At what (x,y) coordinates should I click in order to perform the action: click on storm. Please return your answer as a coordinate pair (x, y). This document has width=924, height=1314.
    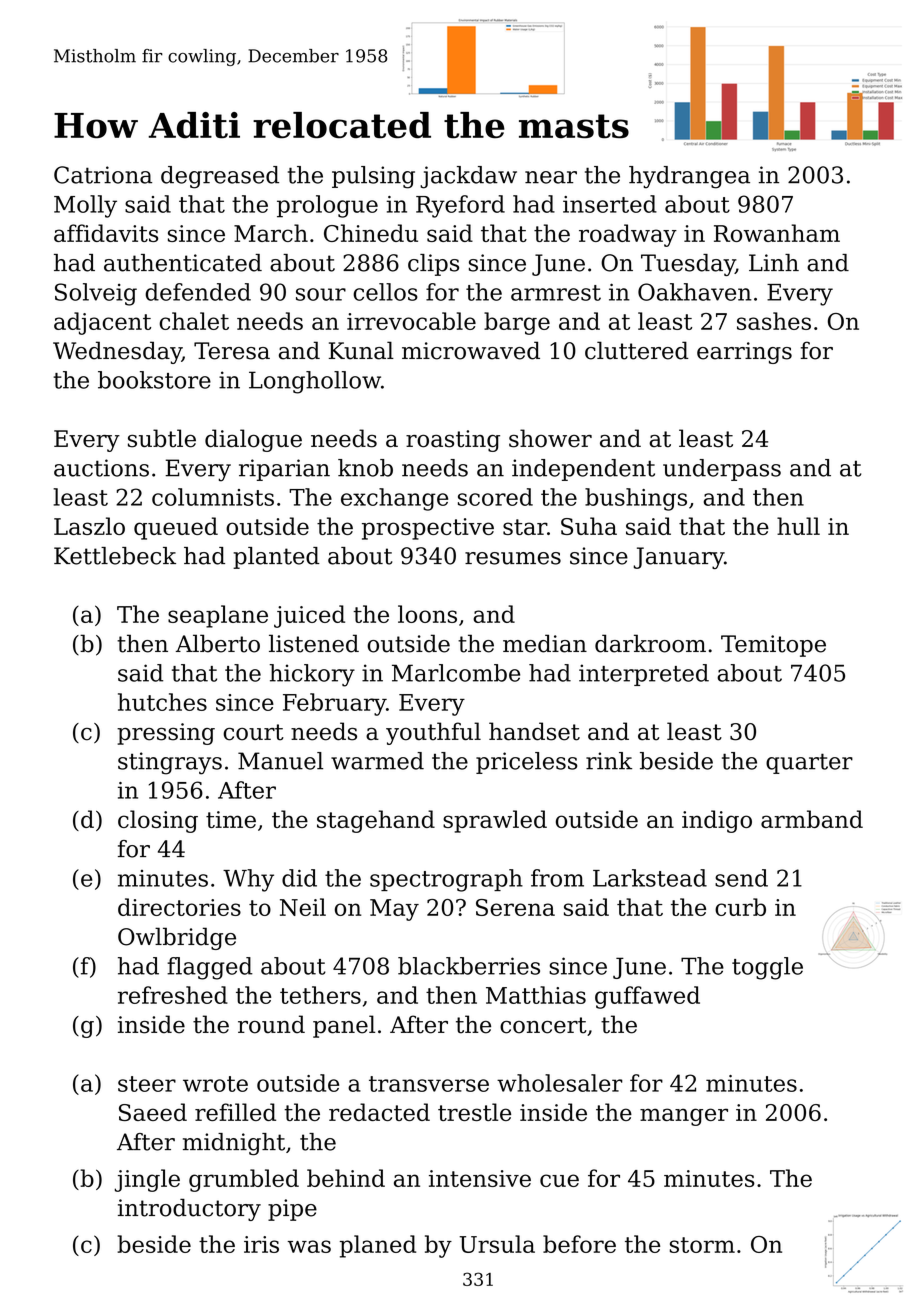
    Looking at the image, I should click on (702, 1245).
